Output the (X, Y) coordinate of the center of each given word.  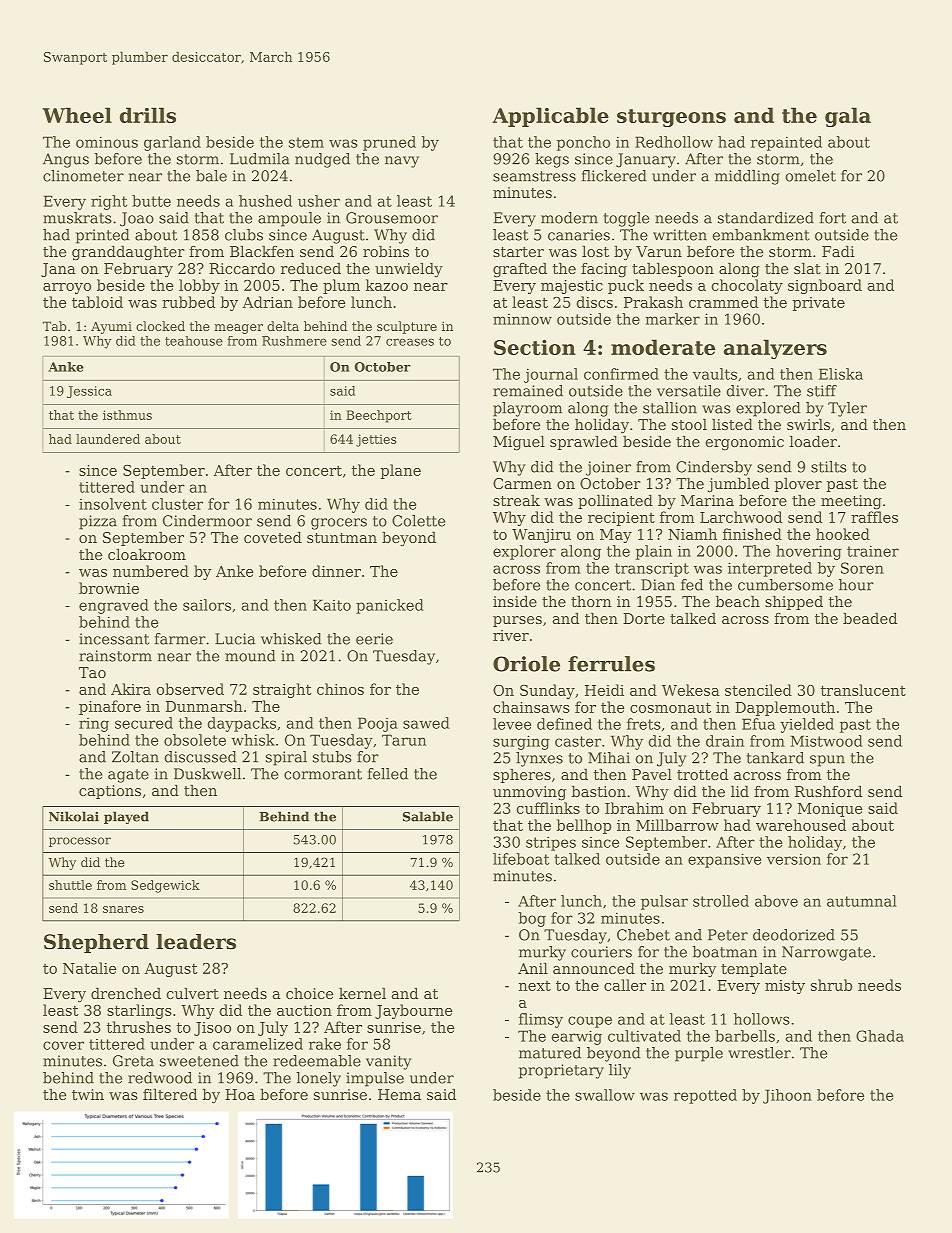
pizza (98, 522)
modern (569, 218)
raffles (874, 517)
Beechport (379, 416)
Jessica (89, 392)
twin (88, 1094)
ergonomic (745, 443)
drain (725, 741)
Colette (418, 521)
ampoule (289, 219)
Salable (428, 816)
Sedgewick (165, 886)
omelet (810, 176)
